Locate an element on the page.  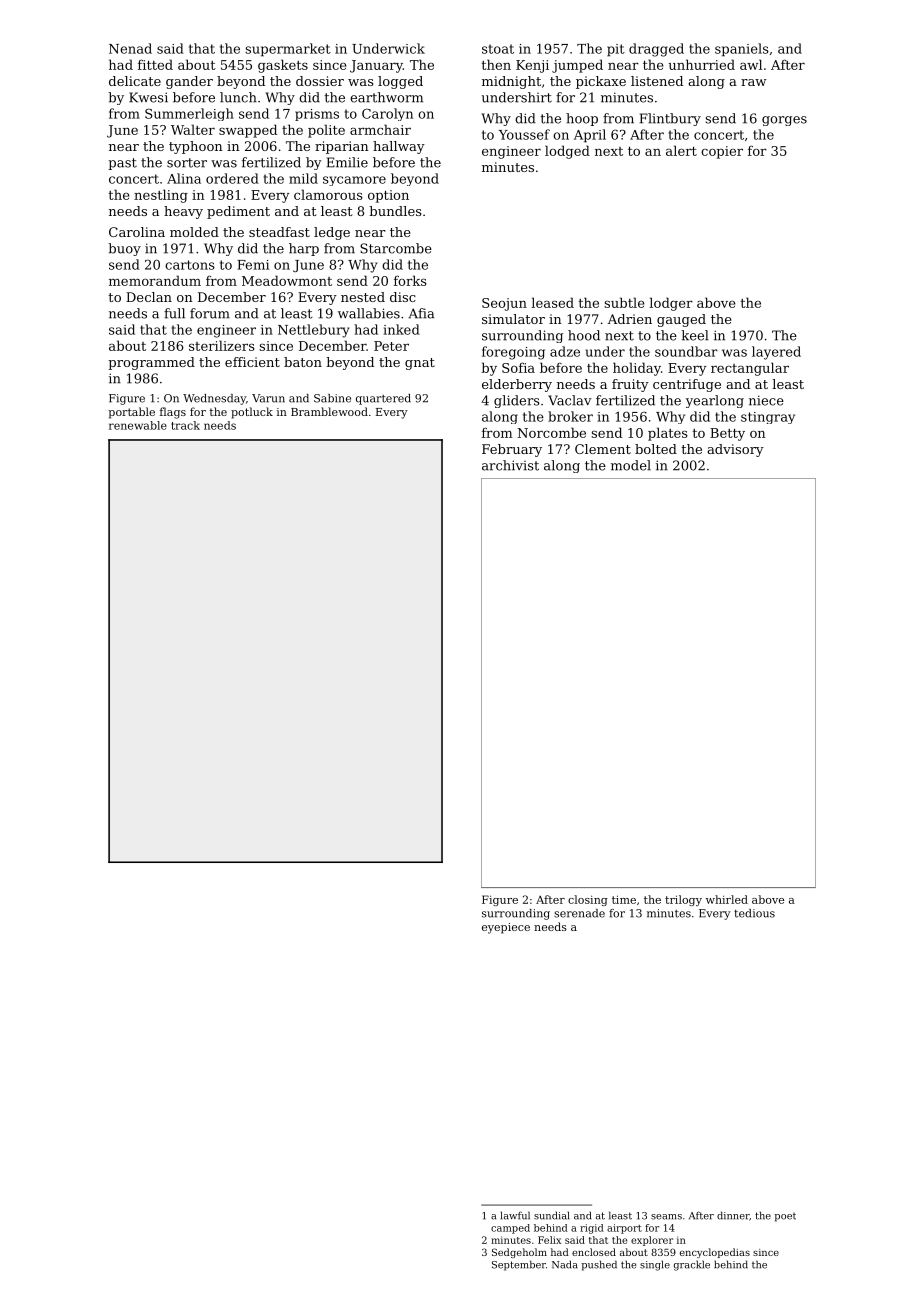
advisory is located at coordinates (735, 450).
